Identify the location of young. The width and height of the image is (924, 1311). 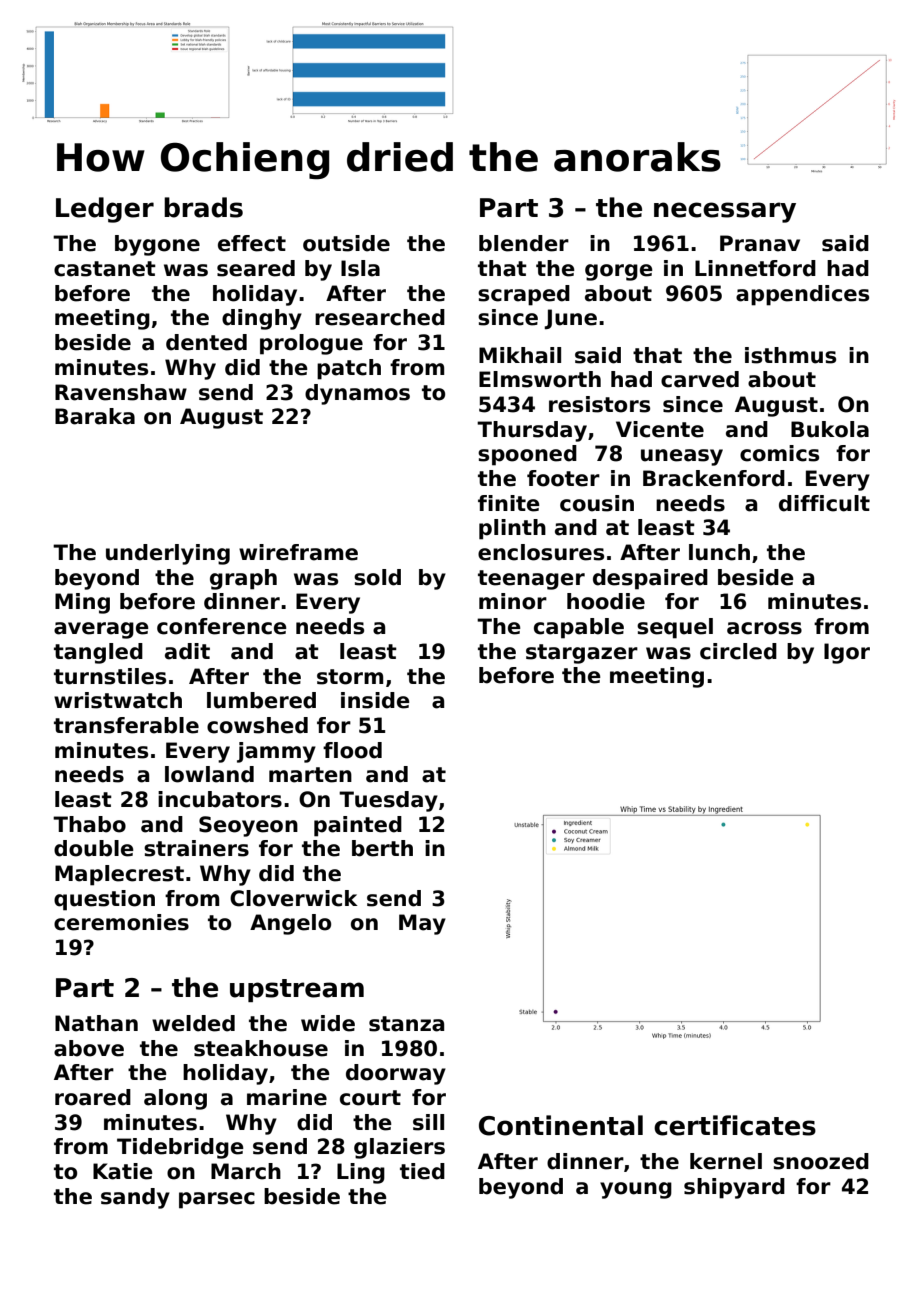
(636, 1190).
